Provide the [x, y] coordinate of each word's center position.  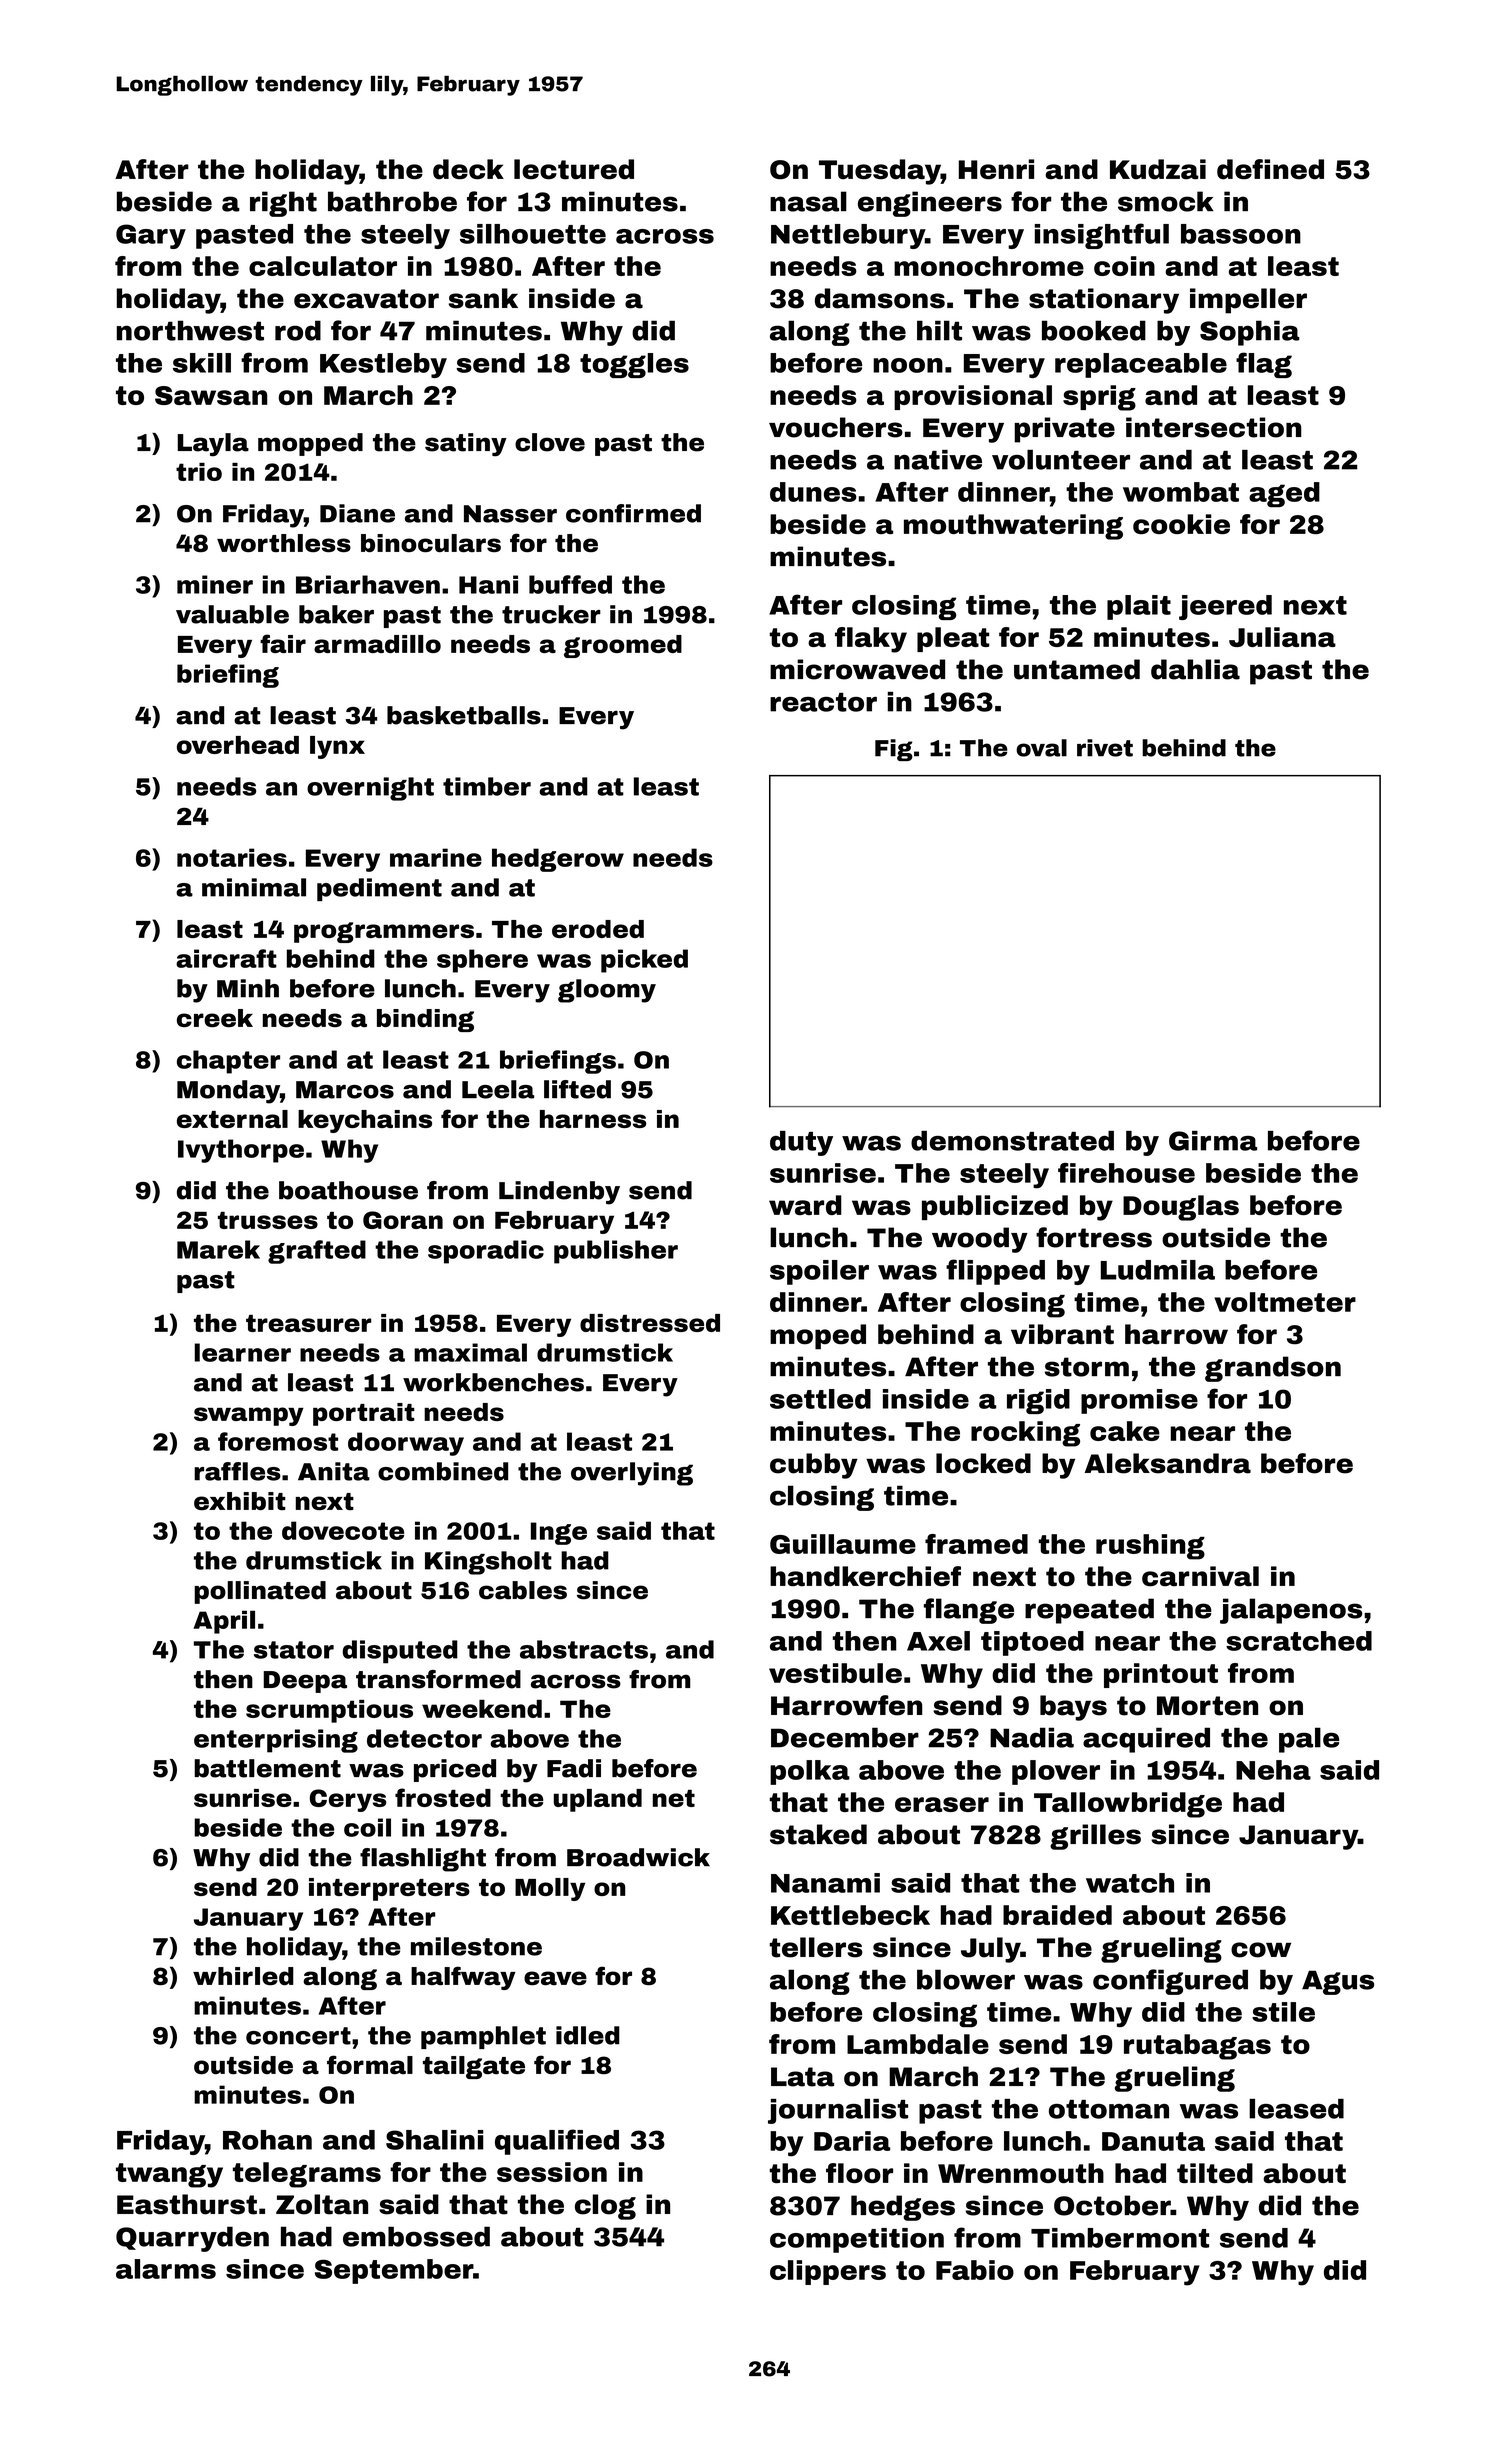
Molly [550, 1889]
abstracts [584, 1649]
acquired [1146, 1740]
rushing [1150, 1547]
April [224, 1622]
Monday [228, 1092]
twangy [169, 2175]
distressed [650, 1323]
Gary [151, 236]
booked [1094, 330]
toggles [634, 365]
